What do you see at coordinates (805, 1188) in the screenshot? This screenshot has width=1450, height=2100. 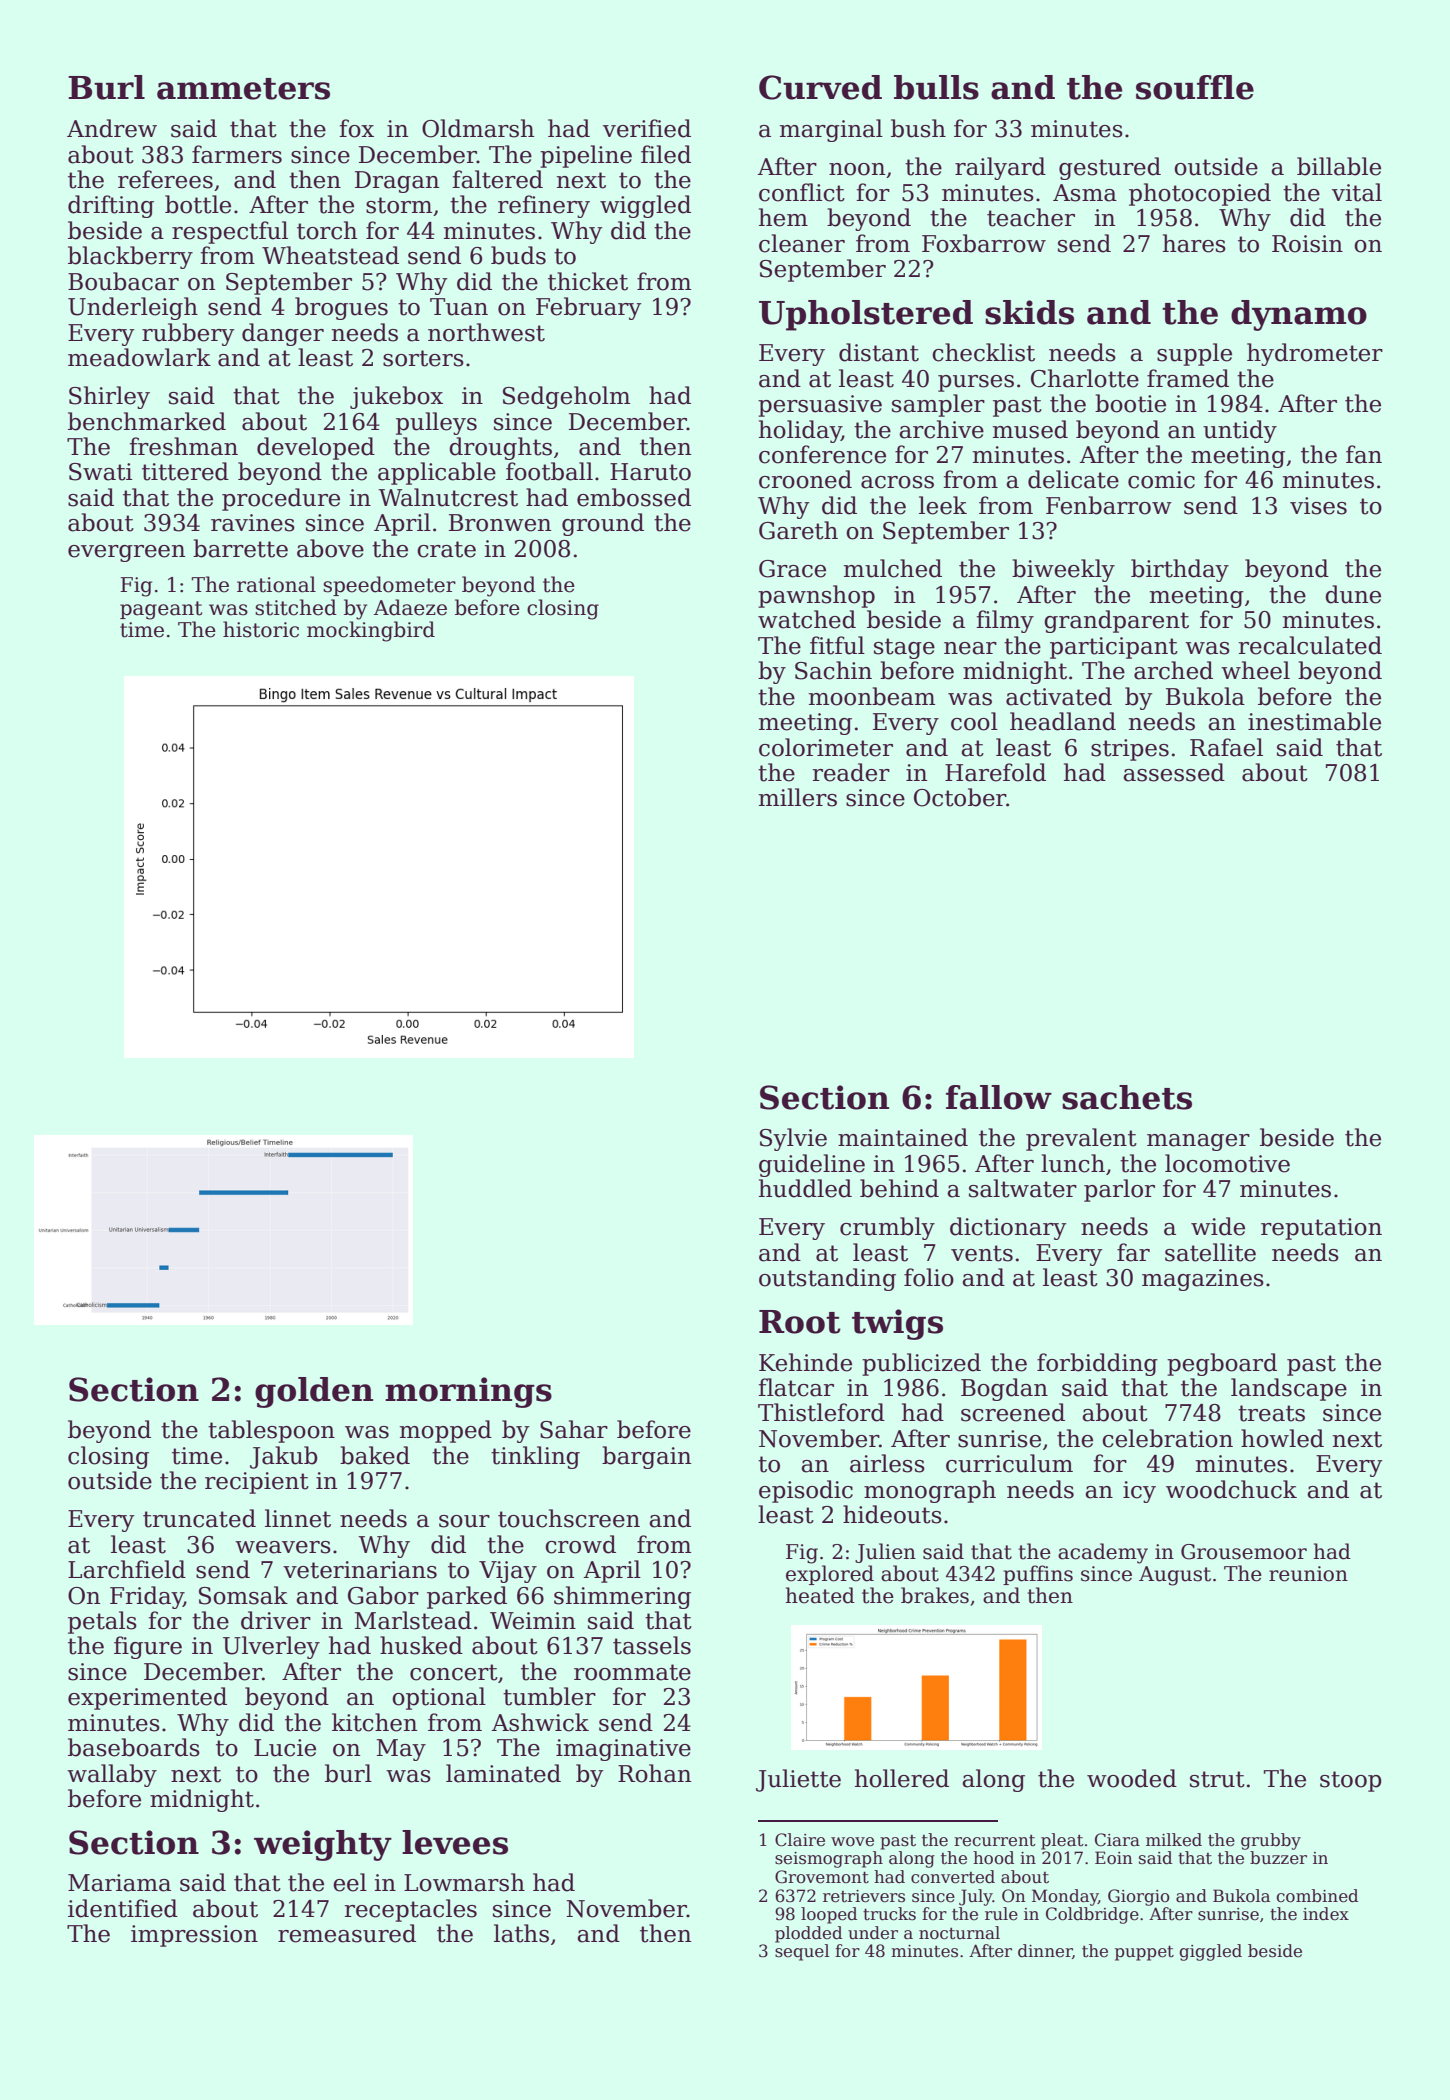 I see `huddled` at bounding box center [805, 1188].
